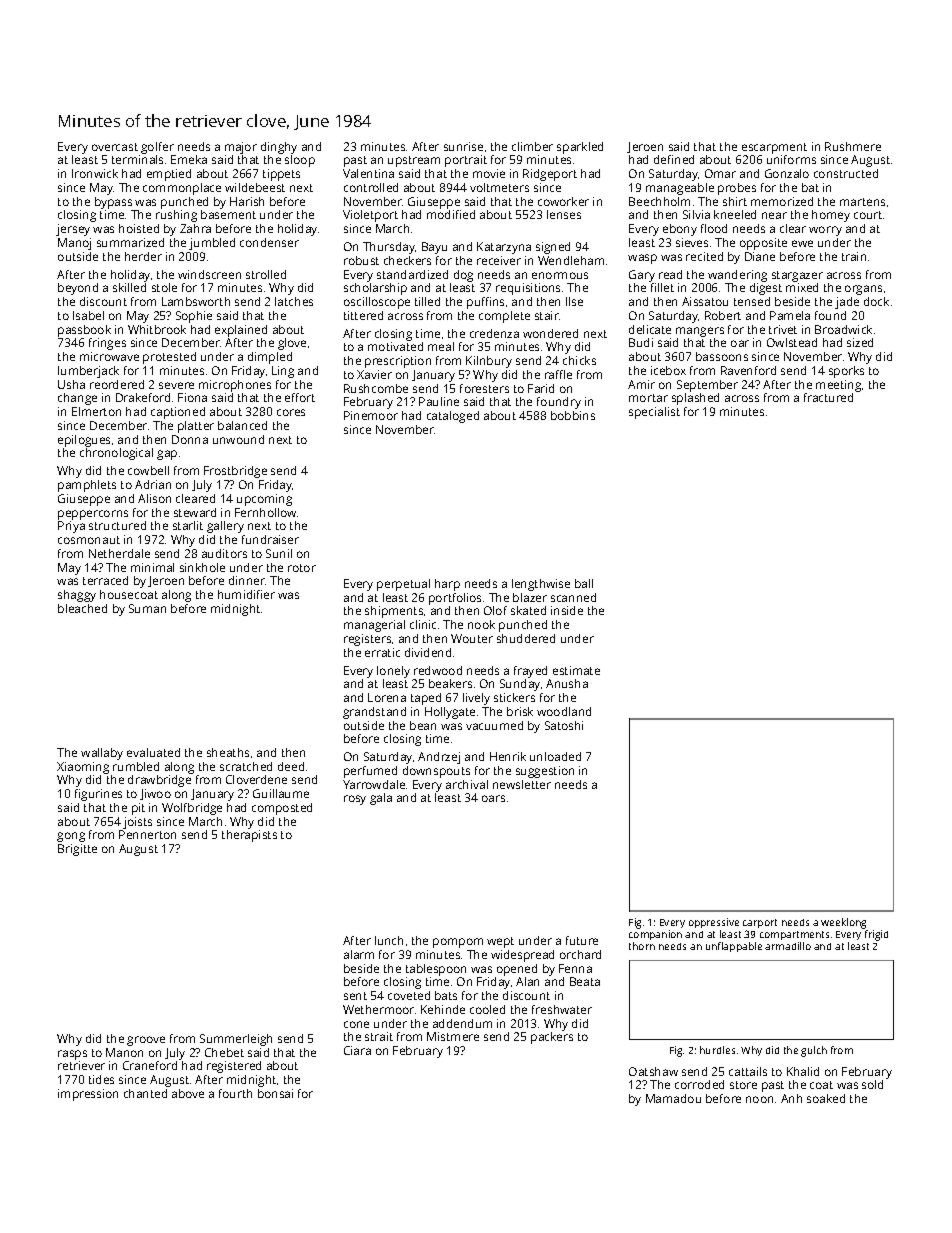  Describe the element at coordinates (564, 711) in the document. I see `woodland` at that location.
